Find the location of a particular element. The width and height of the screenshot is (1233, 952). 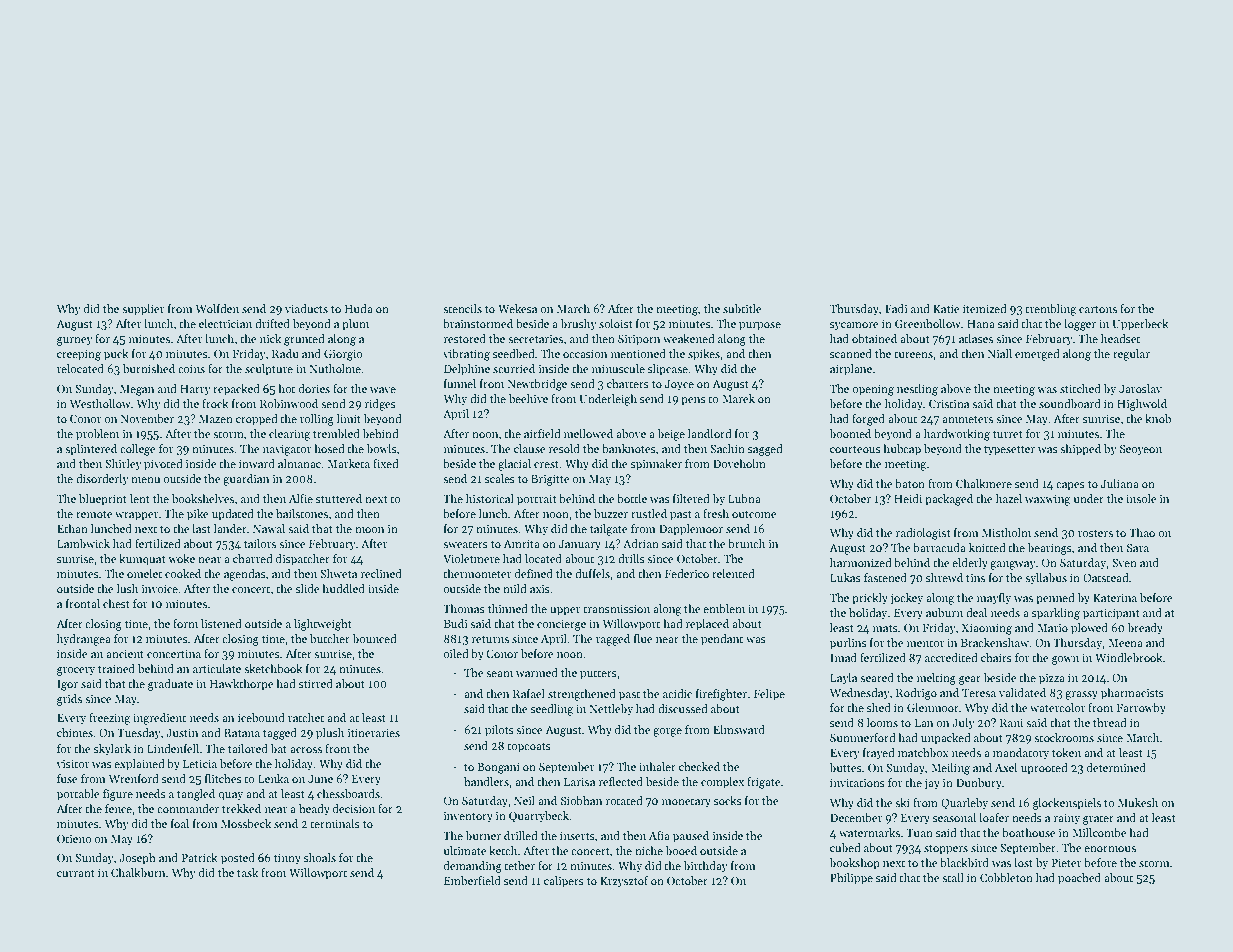

plum is located at coordinates (355, 325).
